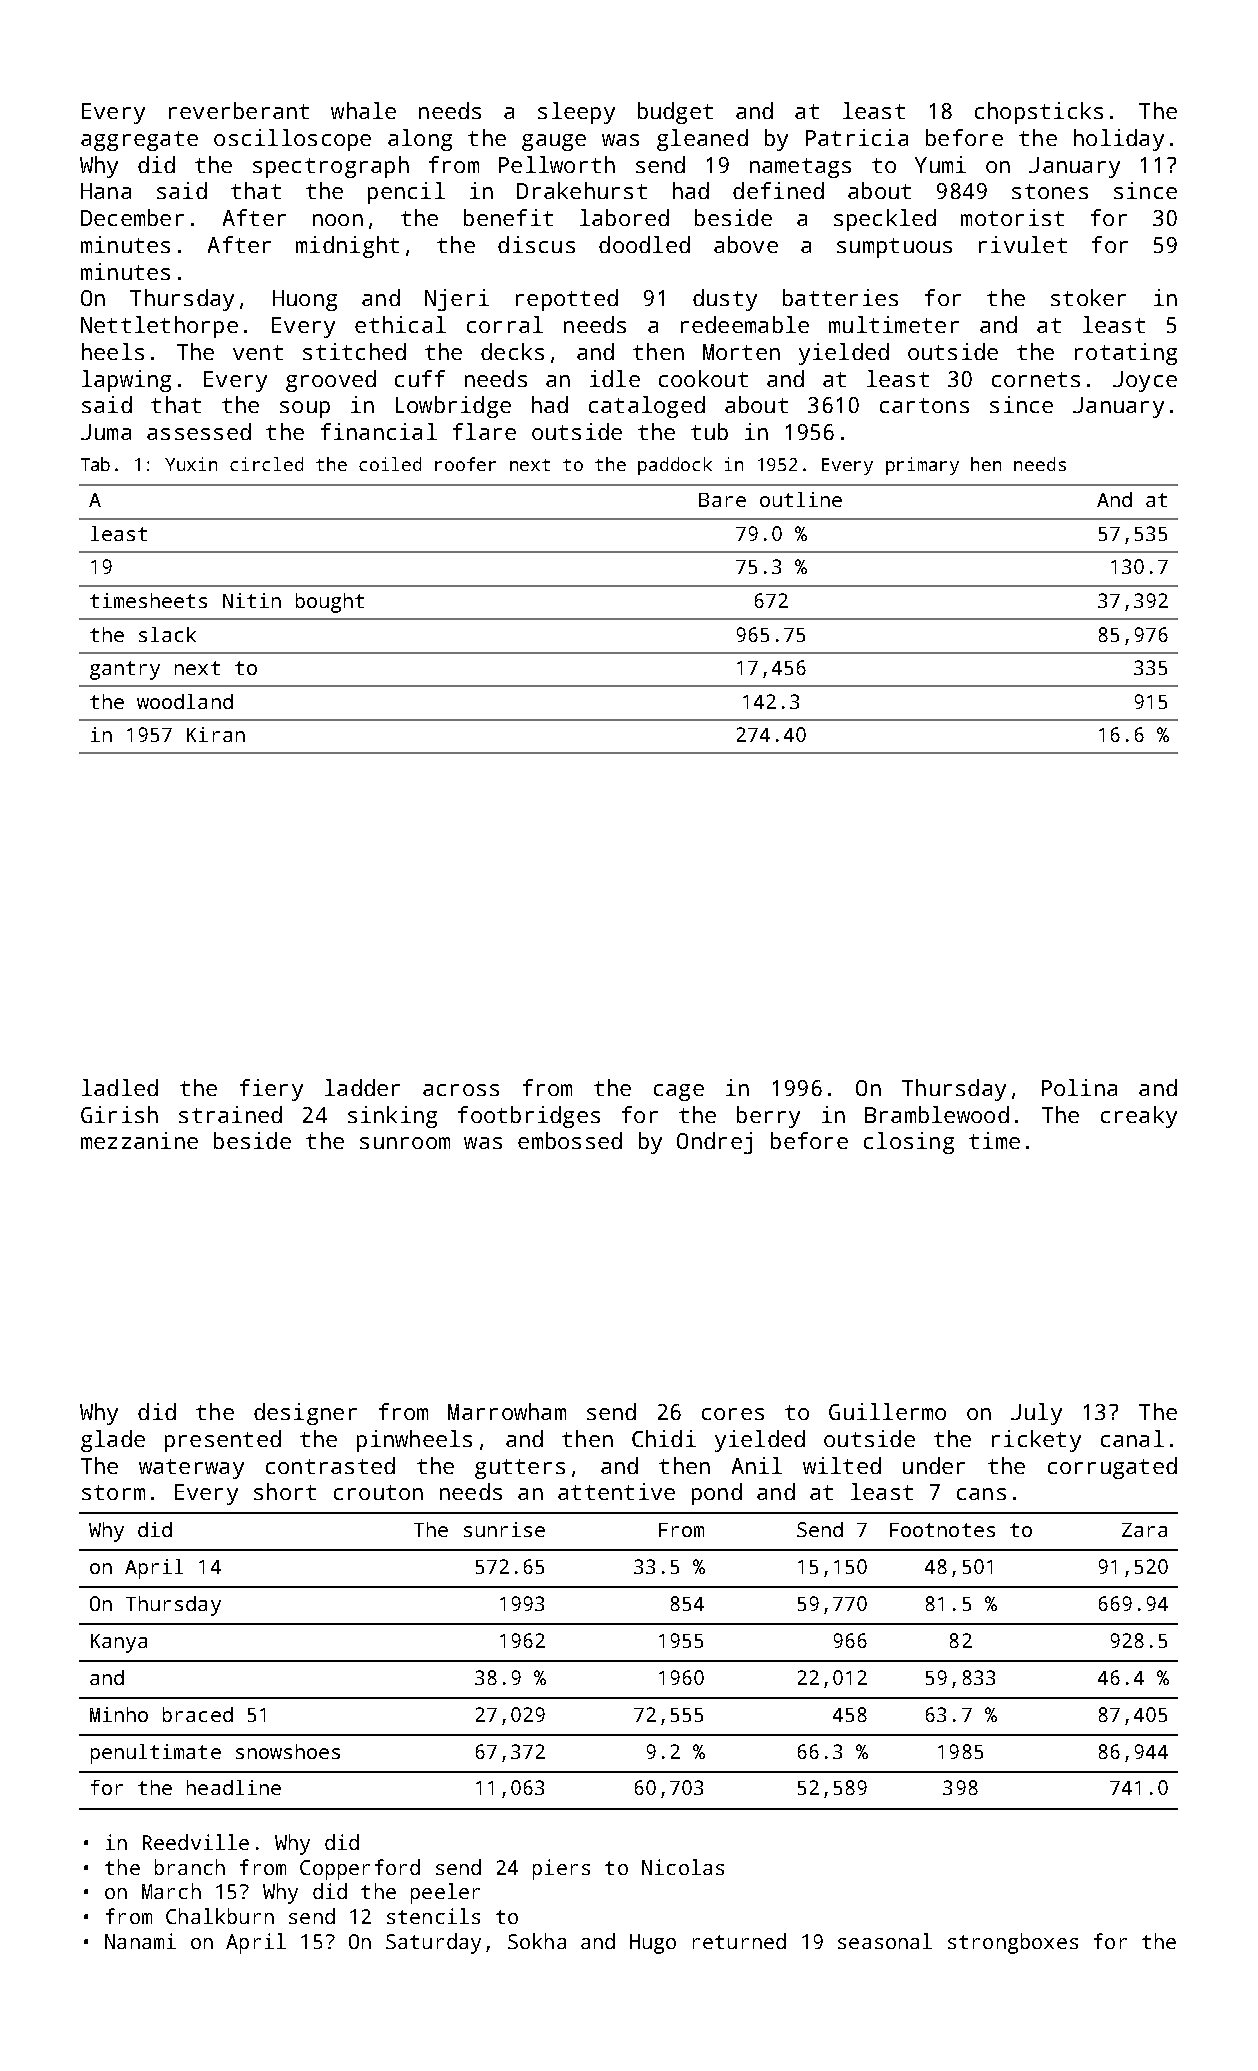 This screenshot has height=2071, width=1258. What do you see at coordinates (461, 1090) in the screenshot?
I see `across` at bounding box center [461, 1090].
